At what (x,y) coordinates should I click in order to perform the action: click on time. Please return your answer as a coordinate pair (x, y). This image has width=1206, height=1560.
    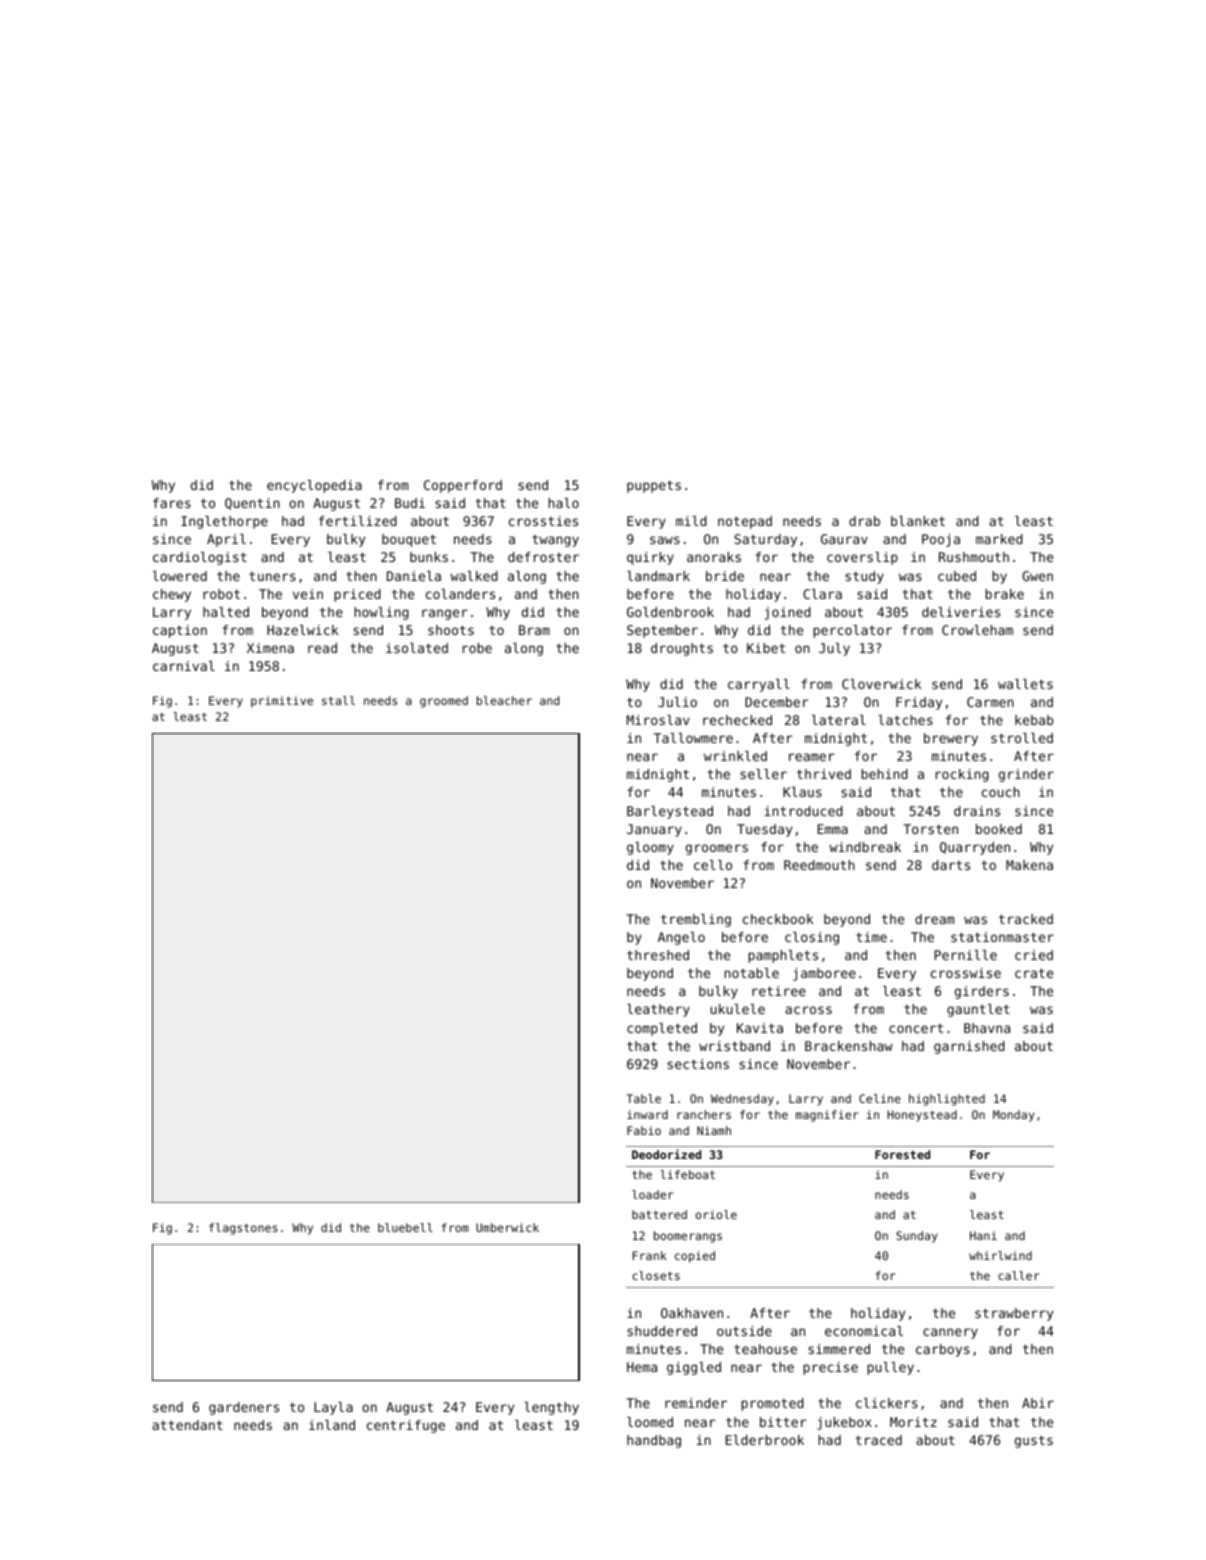
    Looking at the image, I should click on (871, 937).
